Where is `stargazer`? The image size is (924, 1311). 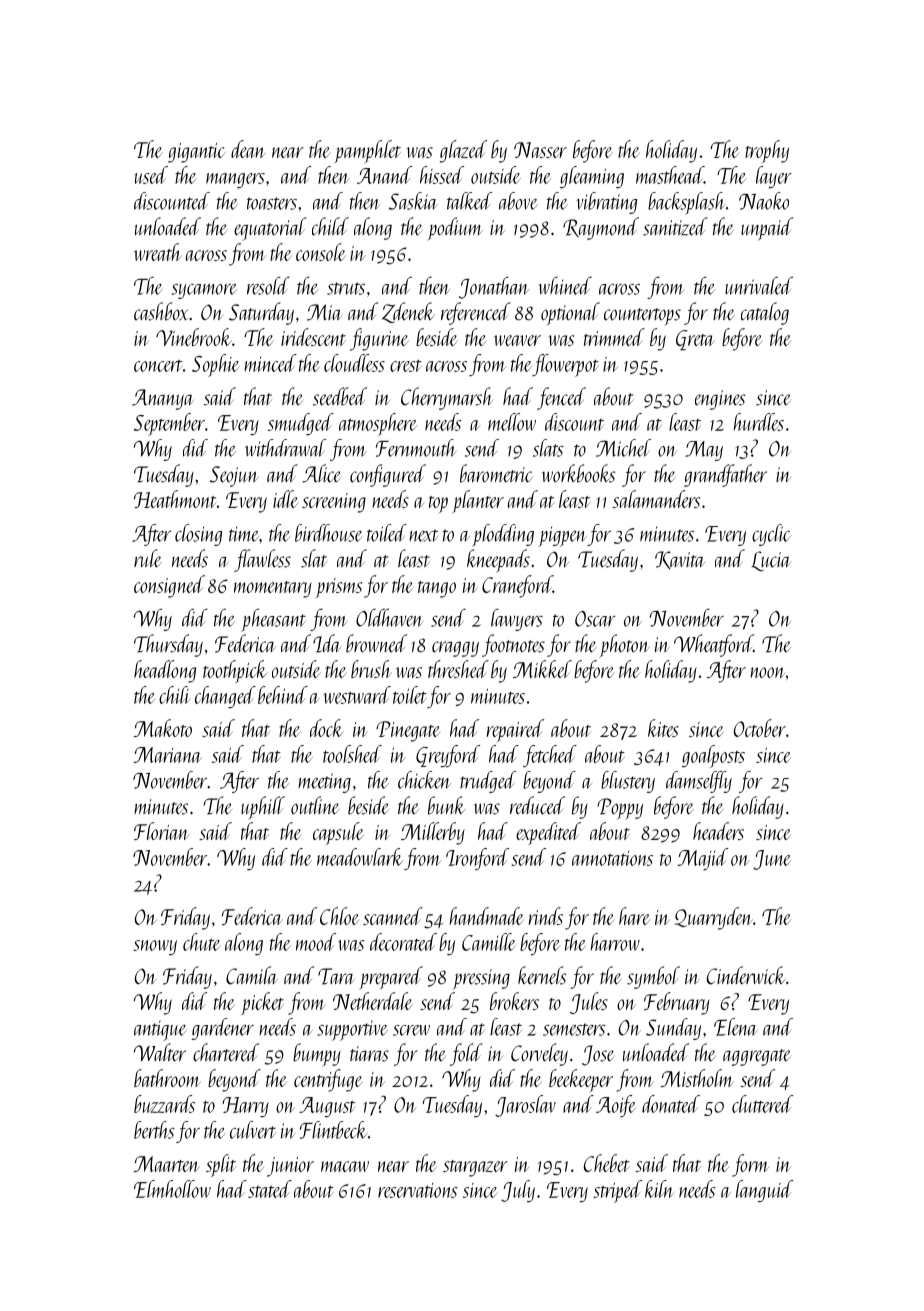
stargazer is located at coordinates (475, 1168).
